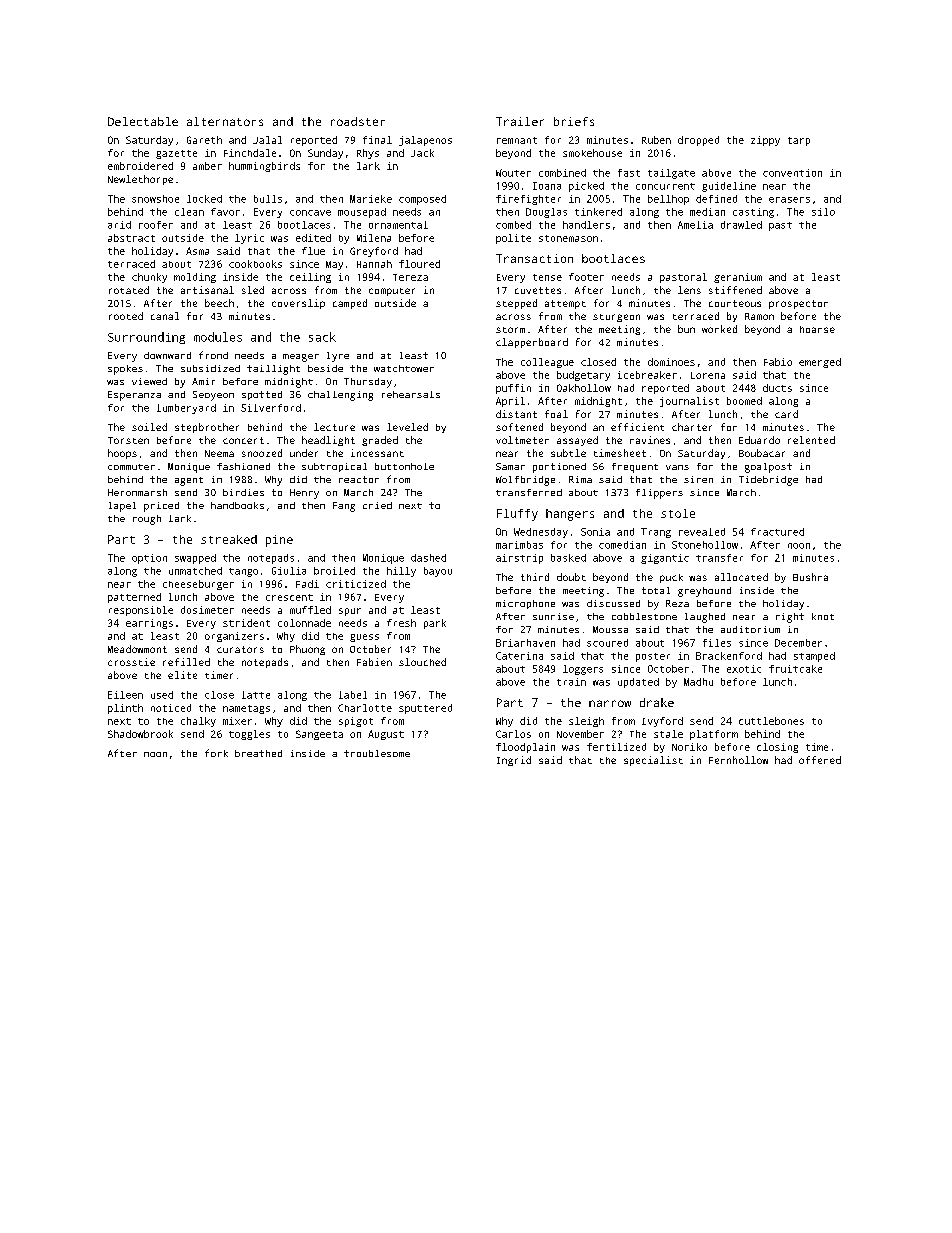 This image has height=1233, width=952. I want to click on Ingrid, so click(514, 761).
